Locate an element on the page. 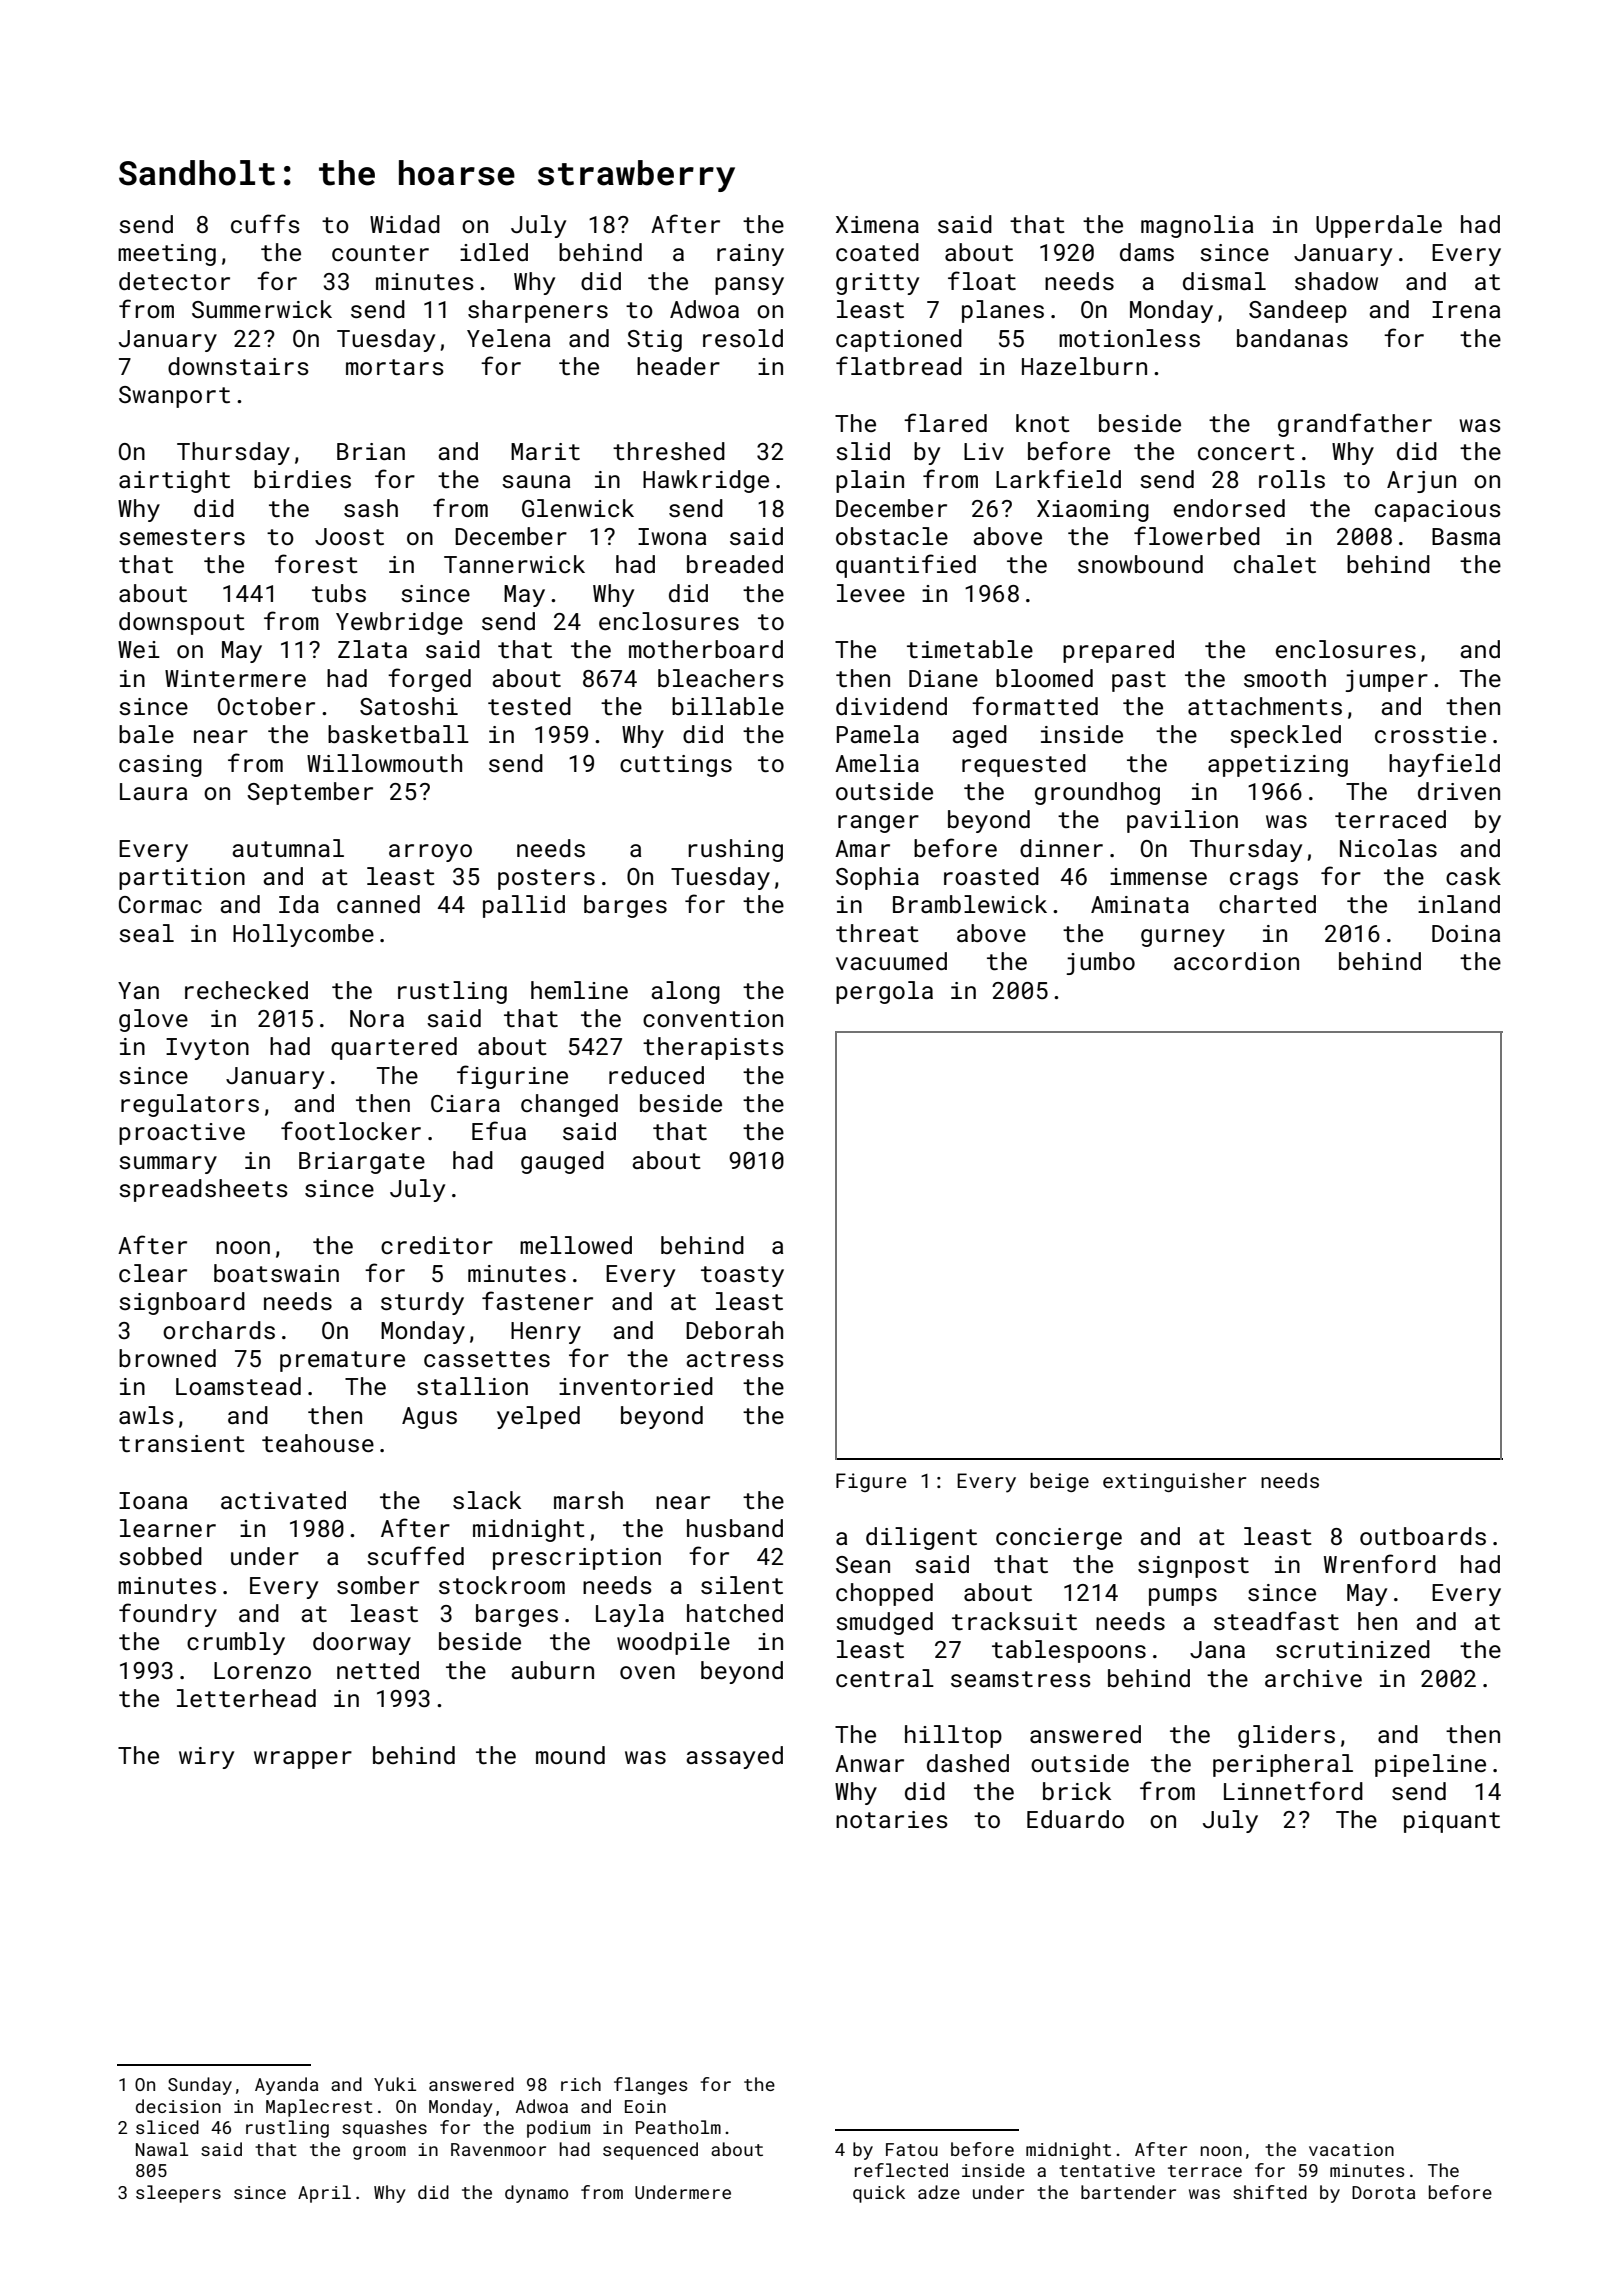 Image resolution: width=1620 pixels, height=2292 pixels. figurine is located at coordinates (512, 1077).
